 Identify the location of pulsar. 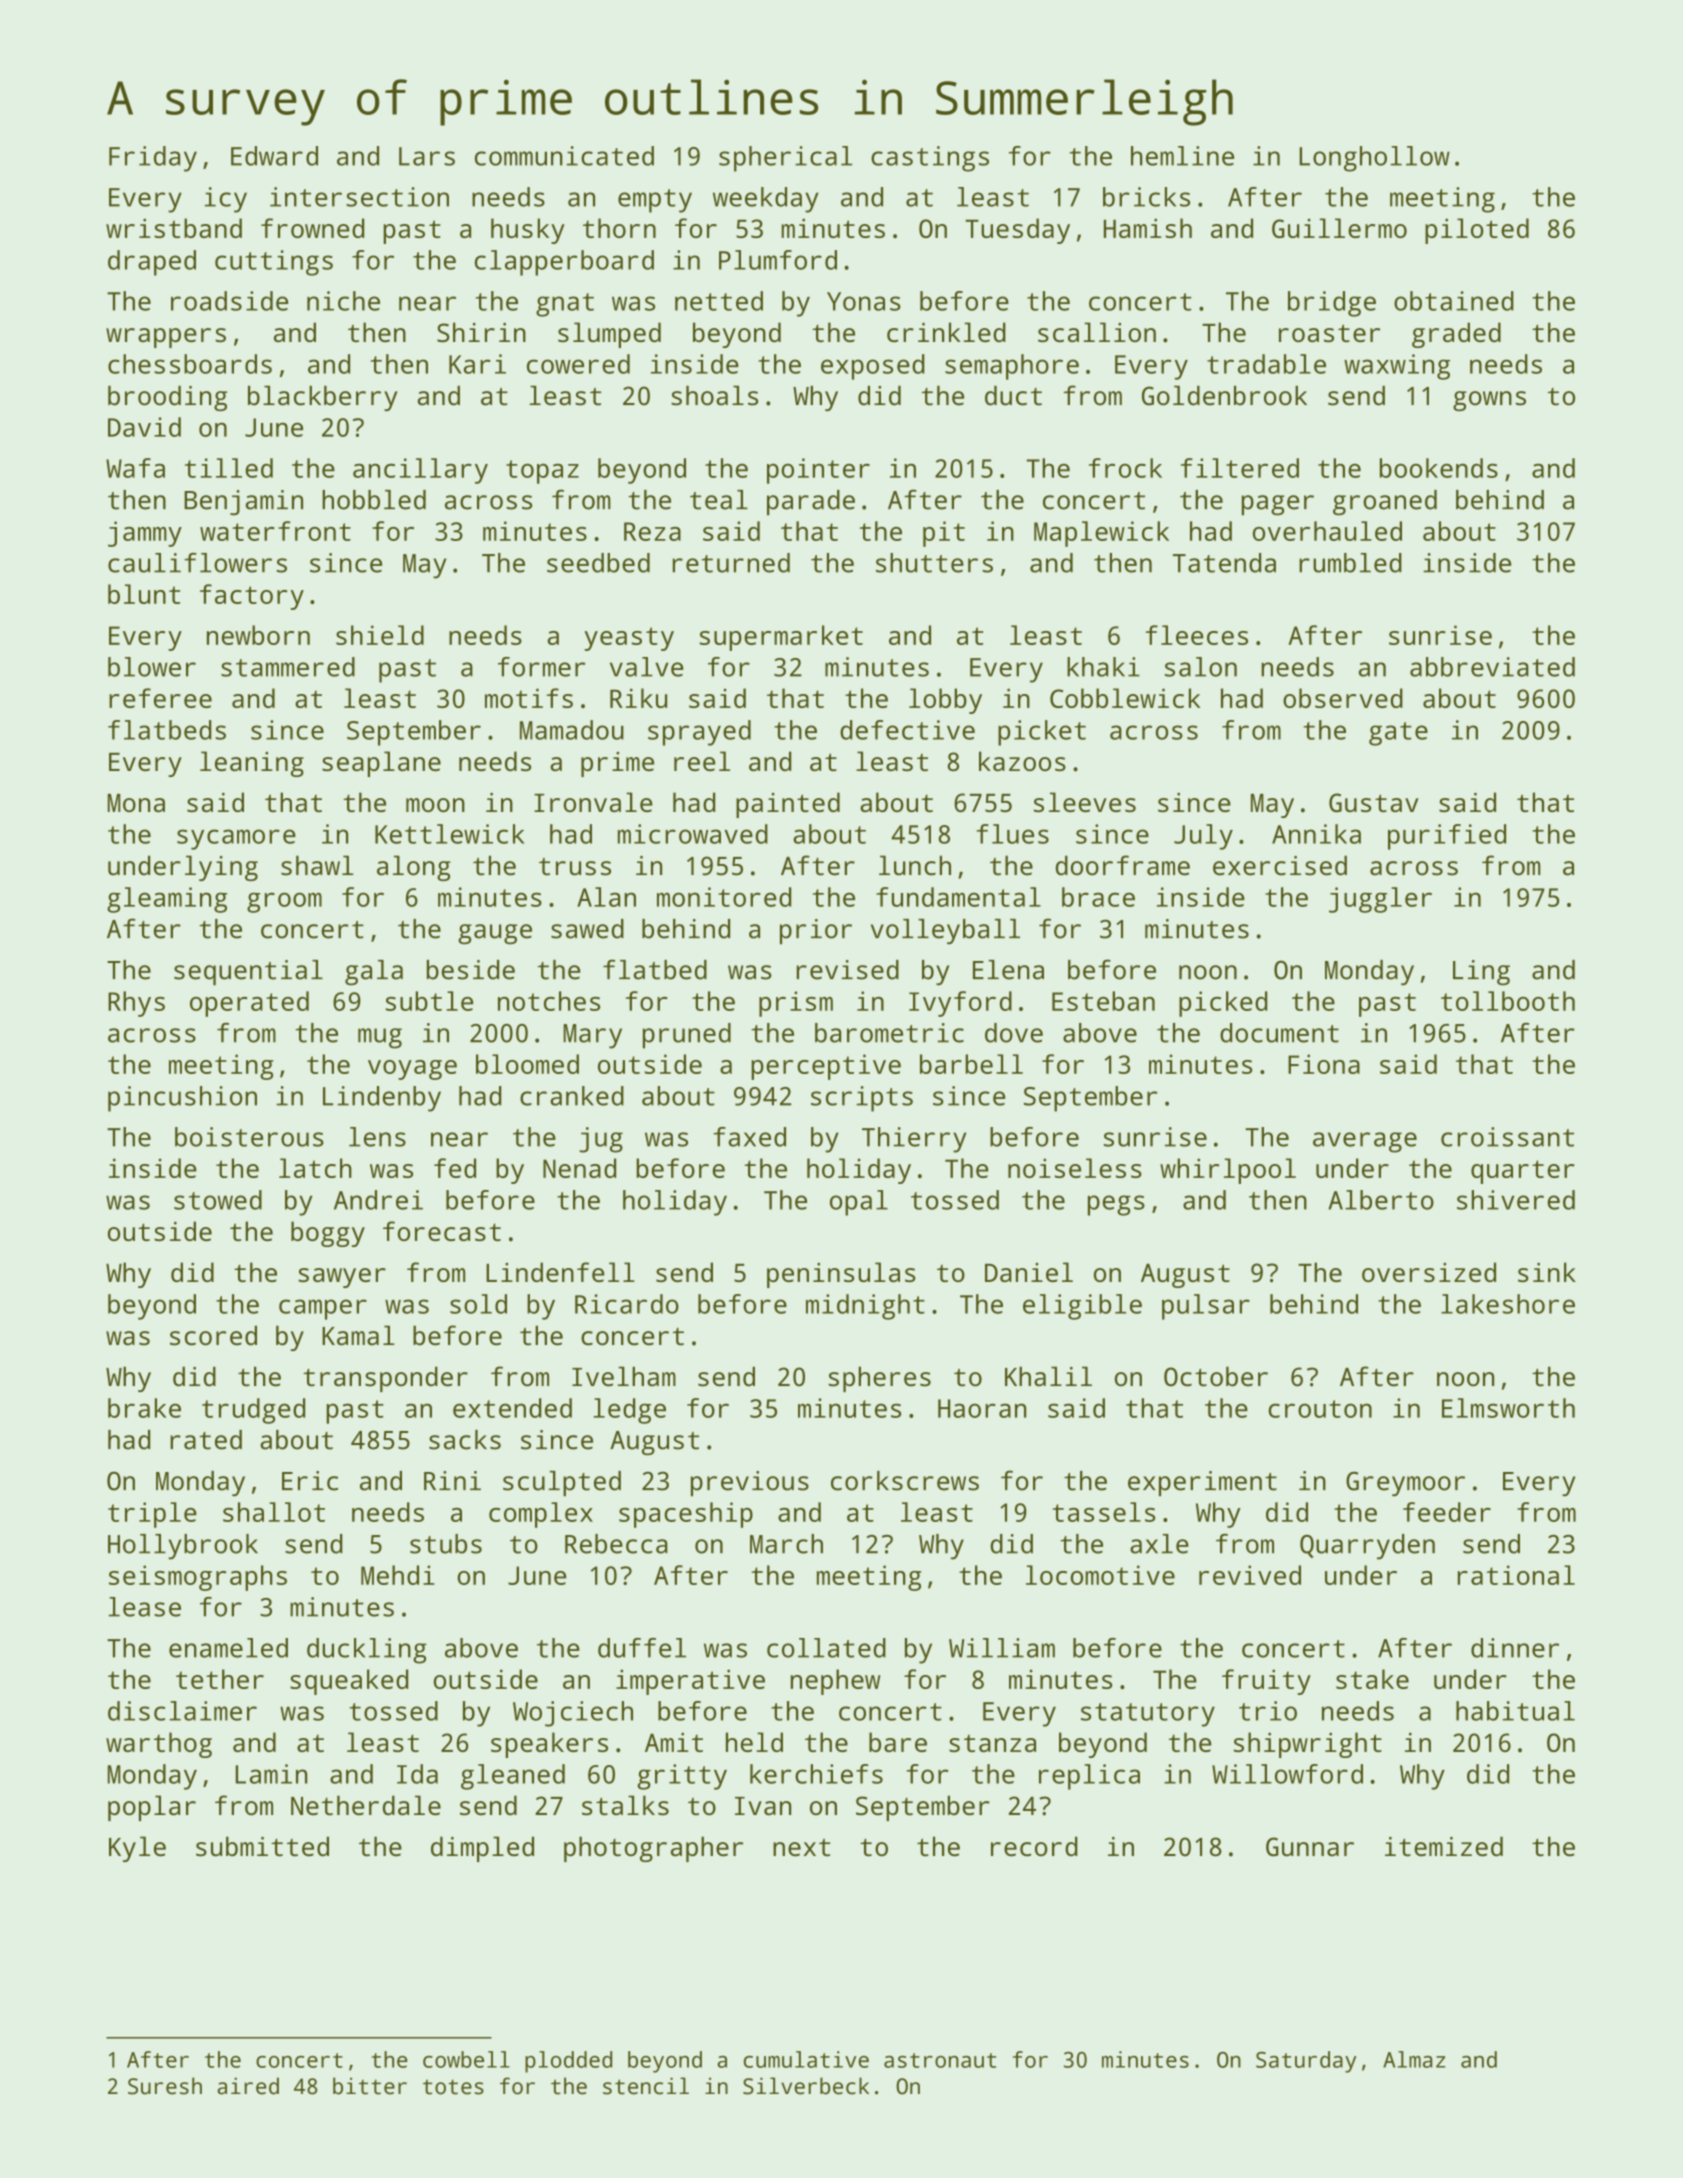
(1206, 1307).
